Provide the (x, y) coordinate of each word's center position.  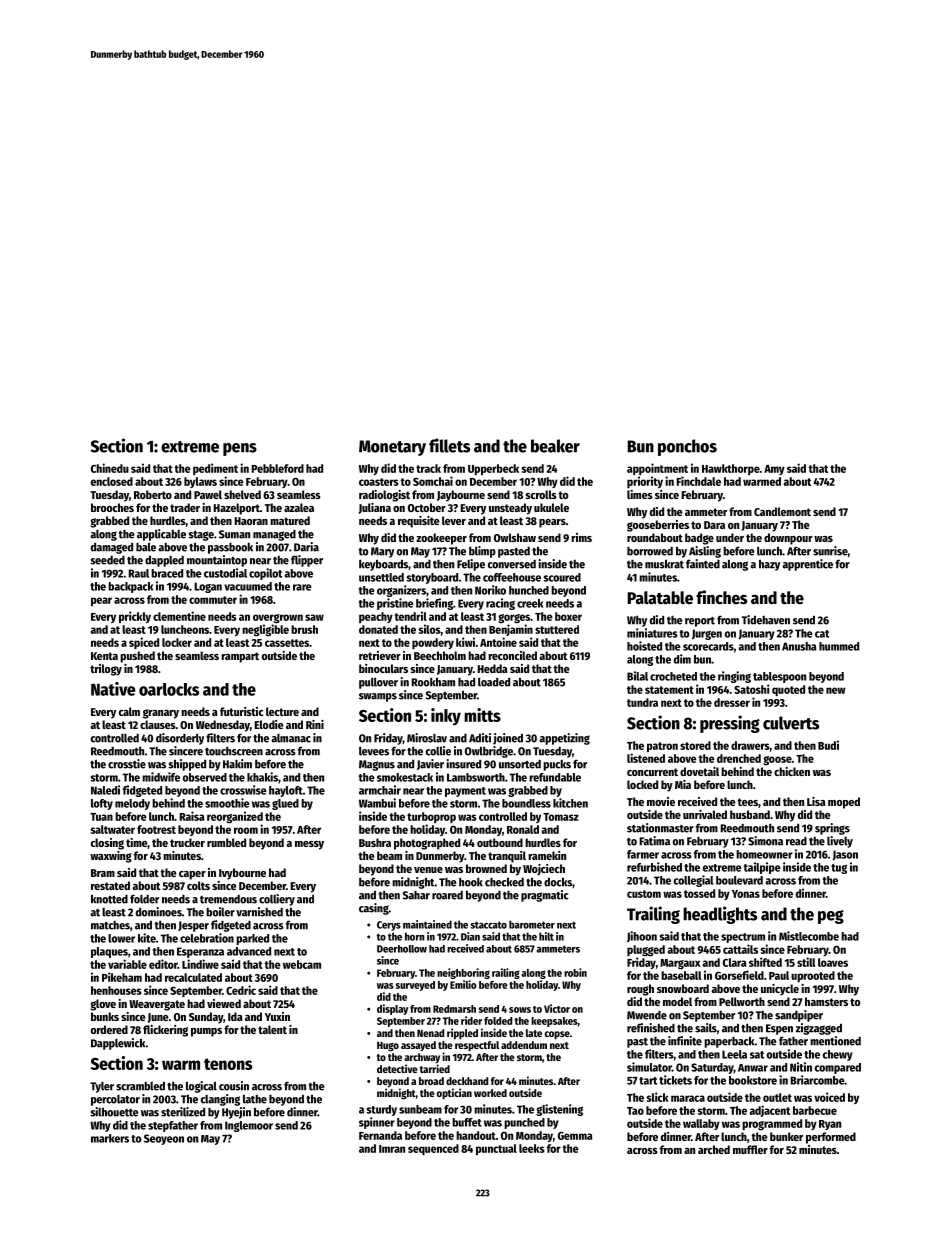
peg (831, 917)
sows (520, 1010)
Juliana (375, 508)
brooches (112, 507)
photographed (427, 844)
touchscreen (234, 751)
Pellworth (742, 1001)
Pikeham (122, 977)
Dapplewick (118, 1044)
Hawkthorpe (731, 469)
